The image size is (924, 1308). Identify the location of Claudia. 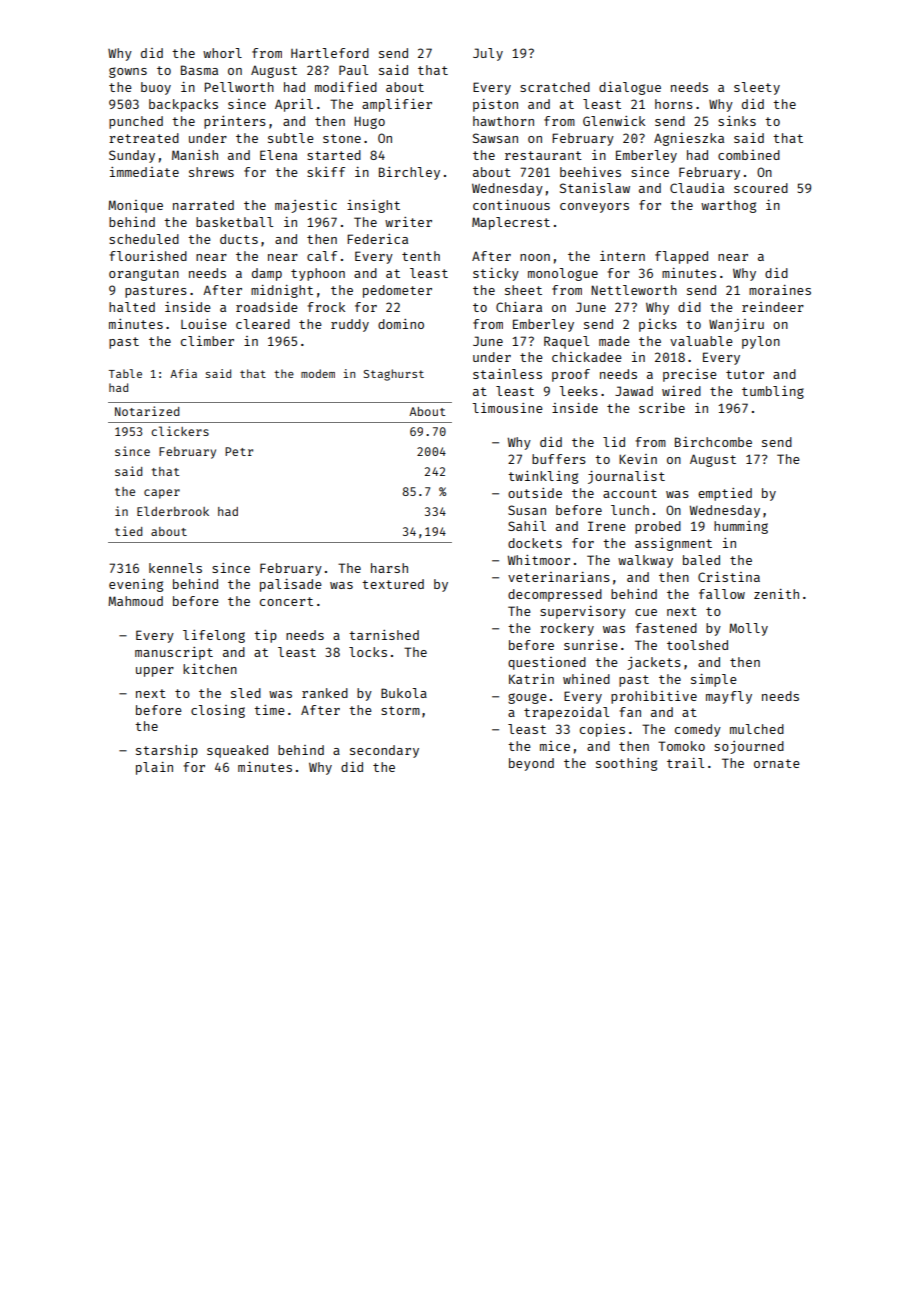
(697, 188).
